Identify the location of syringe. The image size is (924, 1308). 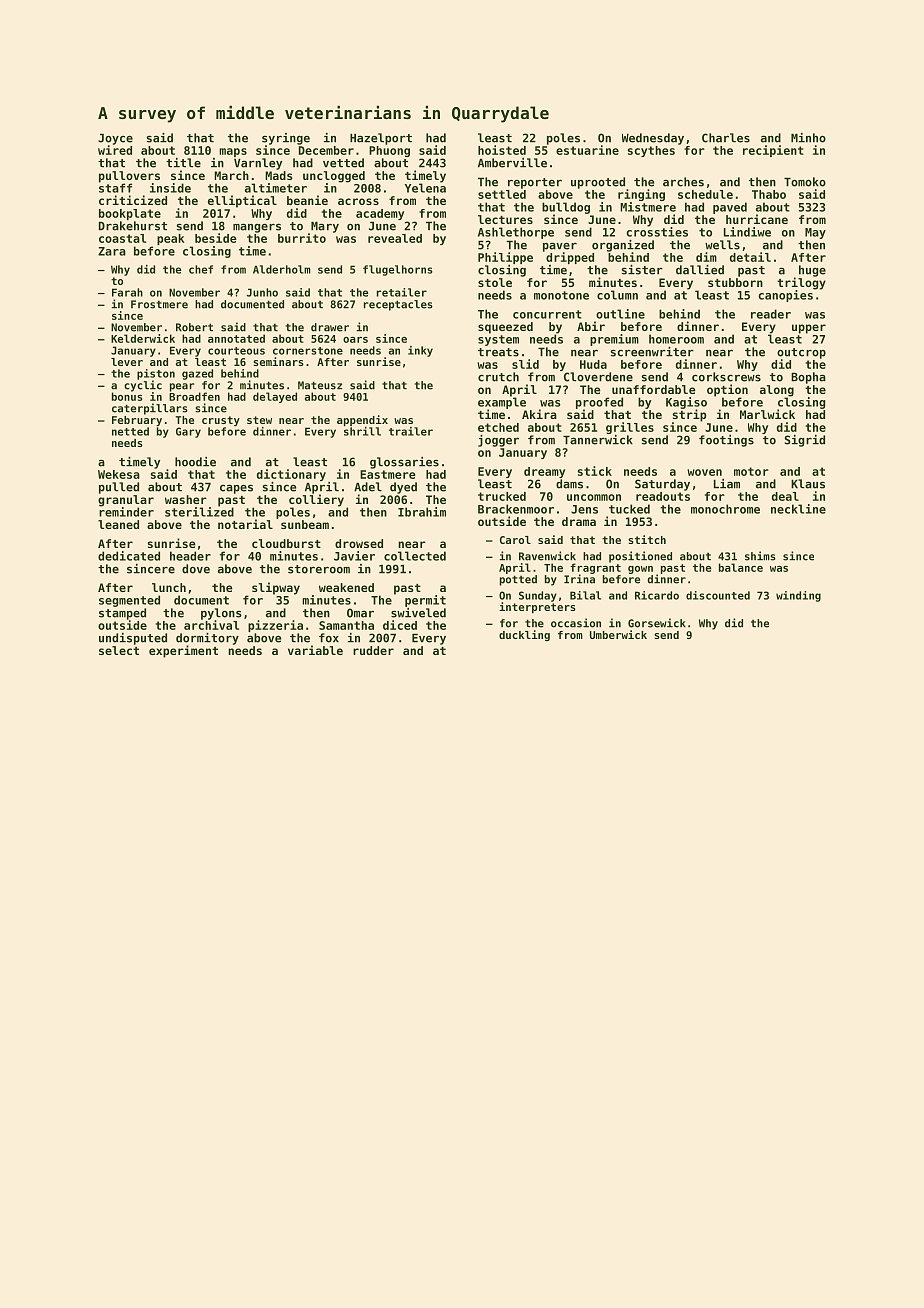
(286, 139).
